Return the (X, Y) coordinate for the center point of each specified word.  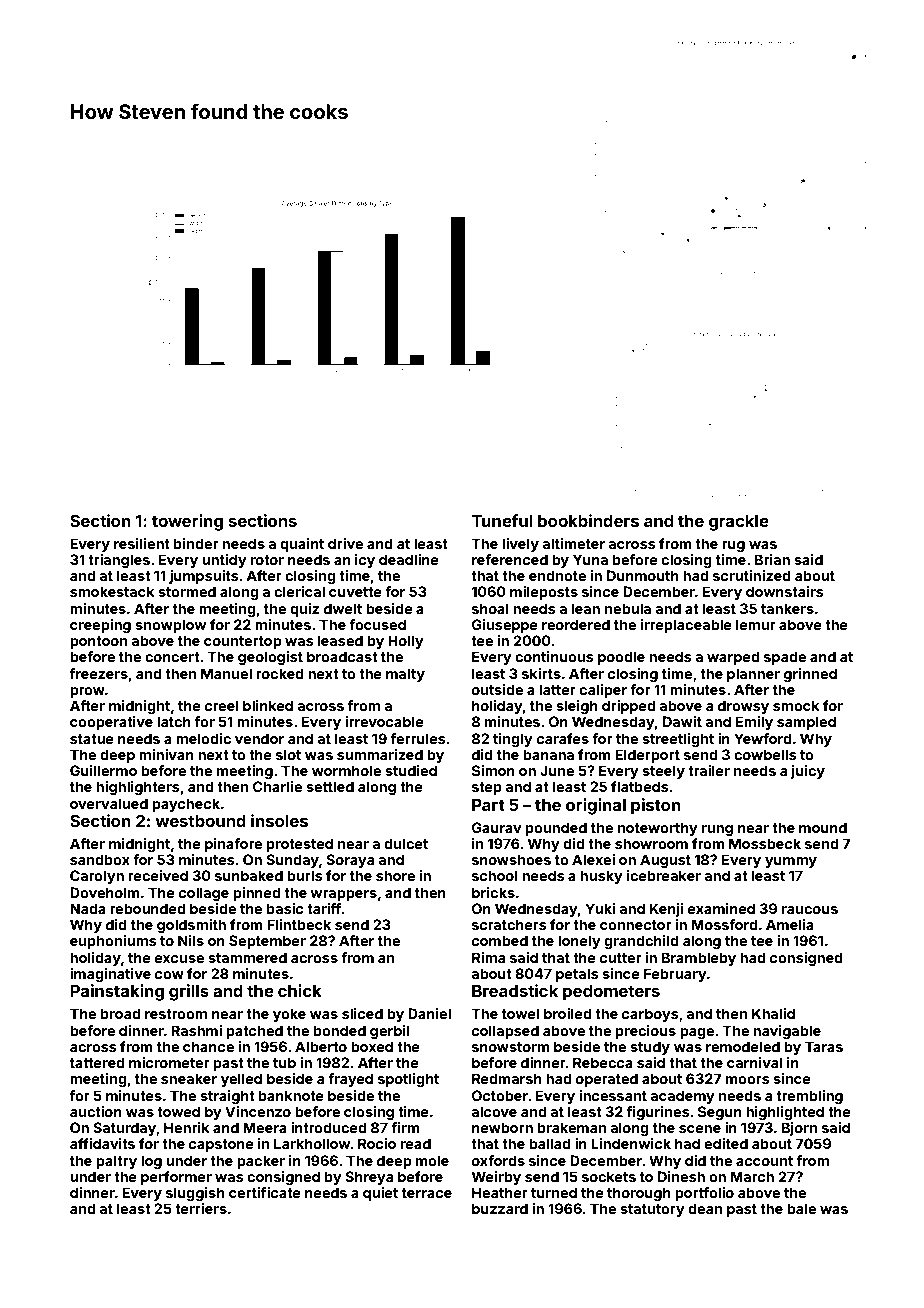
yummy (791, 862)
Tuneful (502, 520)
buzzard (500, 1208)
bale (801, 1208)
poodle (621, 658)
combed (500, 940)
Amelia (790, 924)
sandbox (100, 859)
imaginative (110, 975)
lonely (579, 942)
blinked (268, 705)
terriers (201, 1208)
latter (557, 689)
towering (187, 522)
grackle (739, 523)
